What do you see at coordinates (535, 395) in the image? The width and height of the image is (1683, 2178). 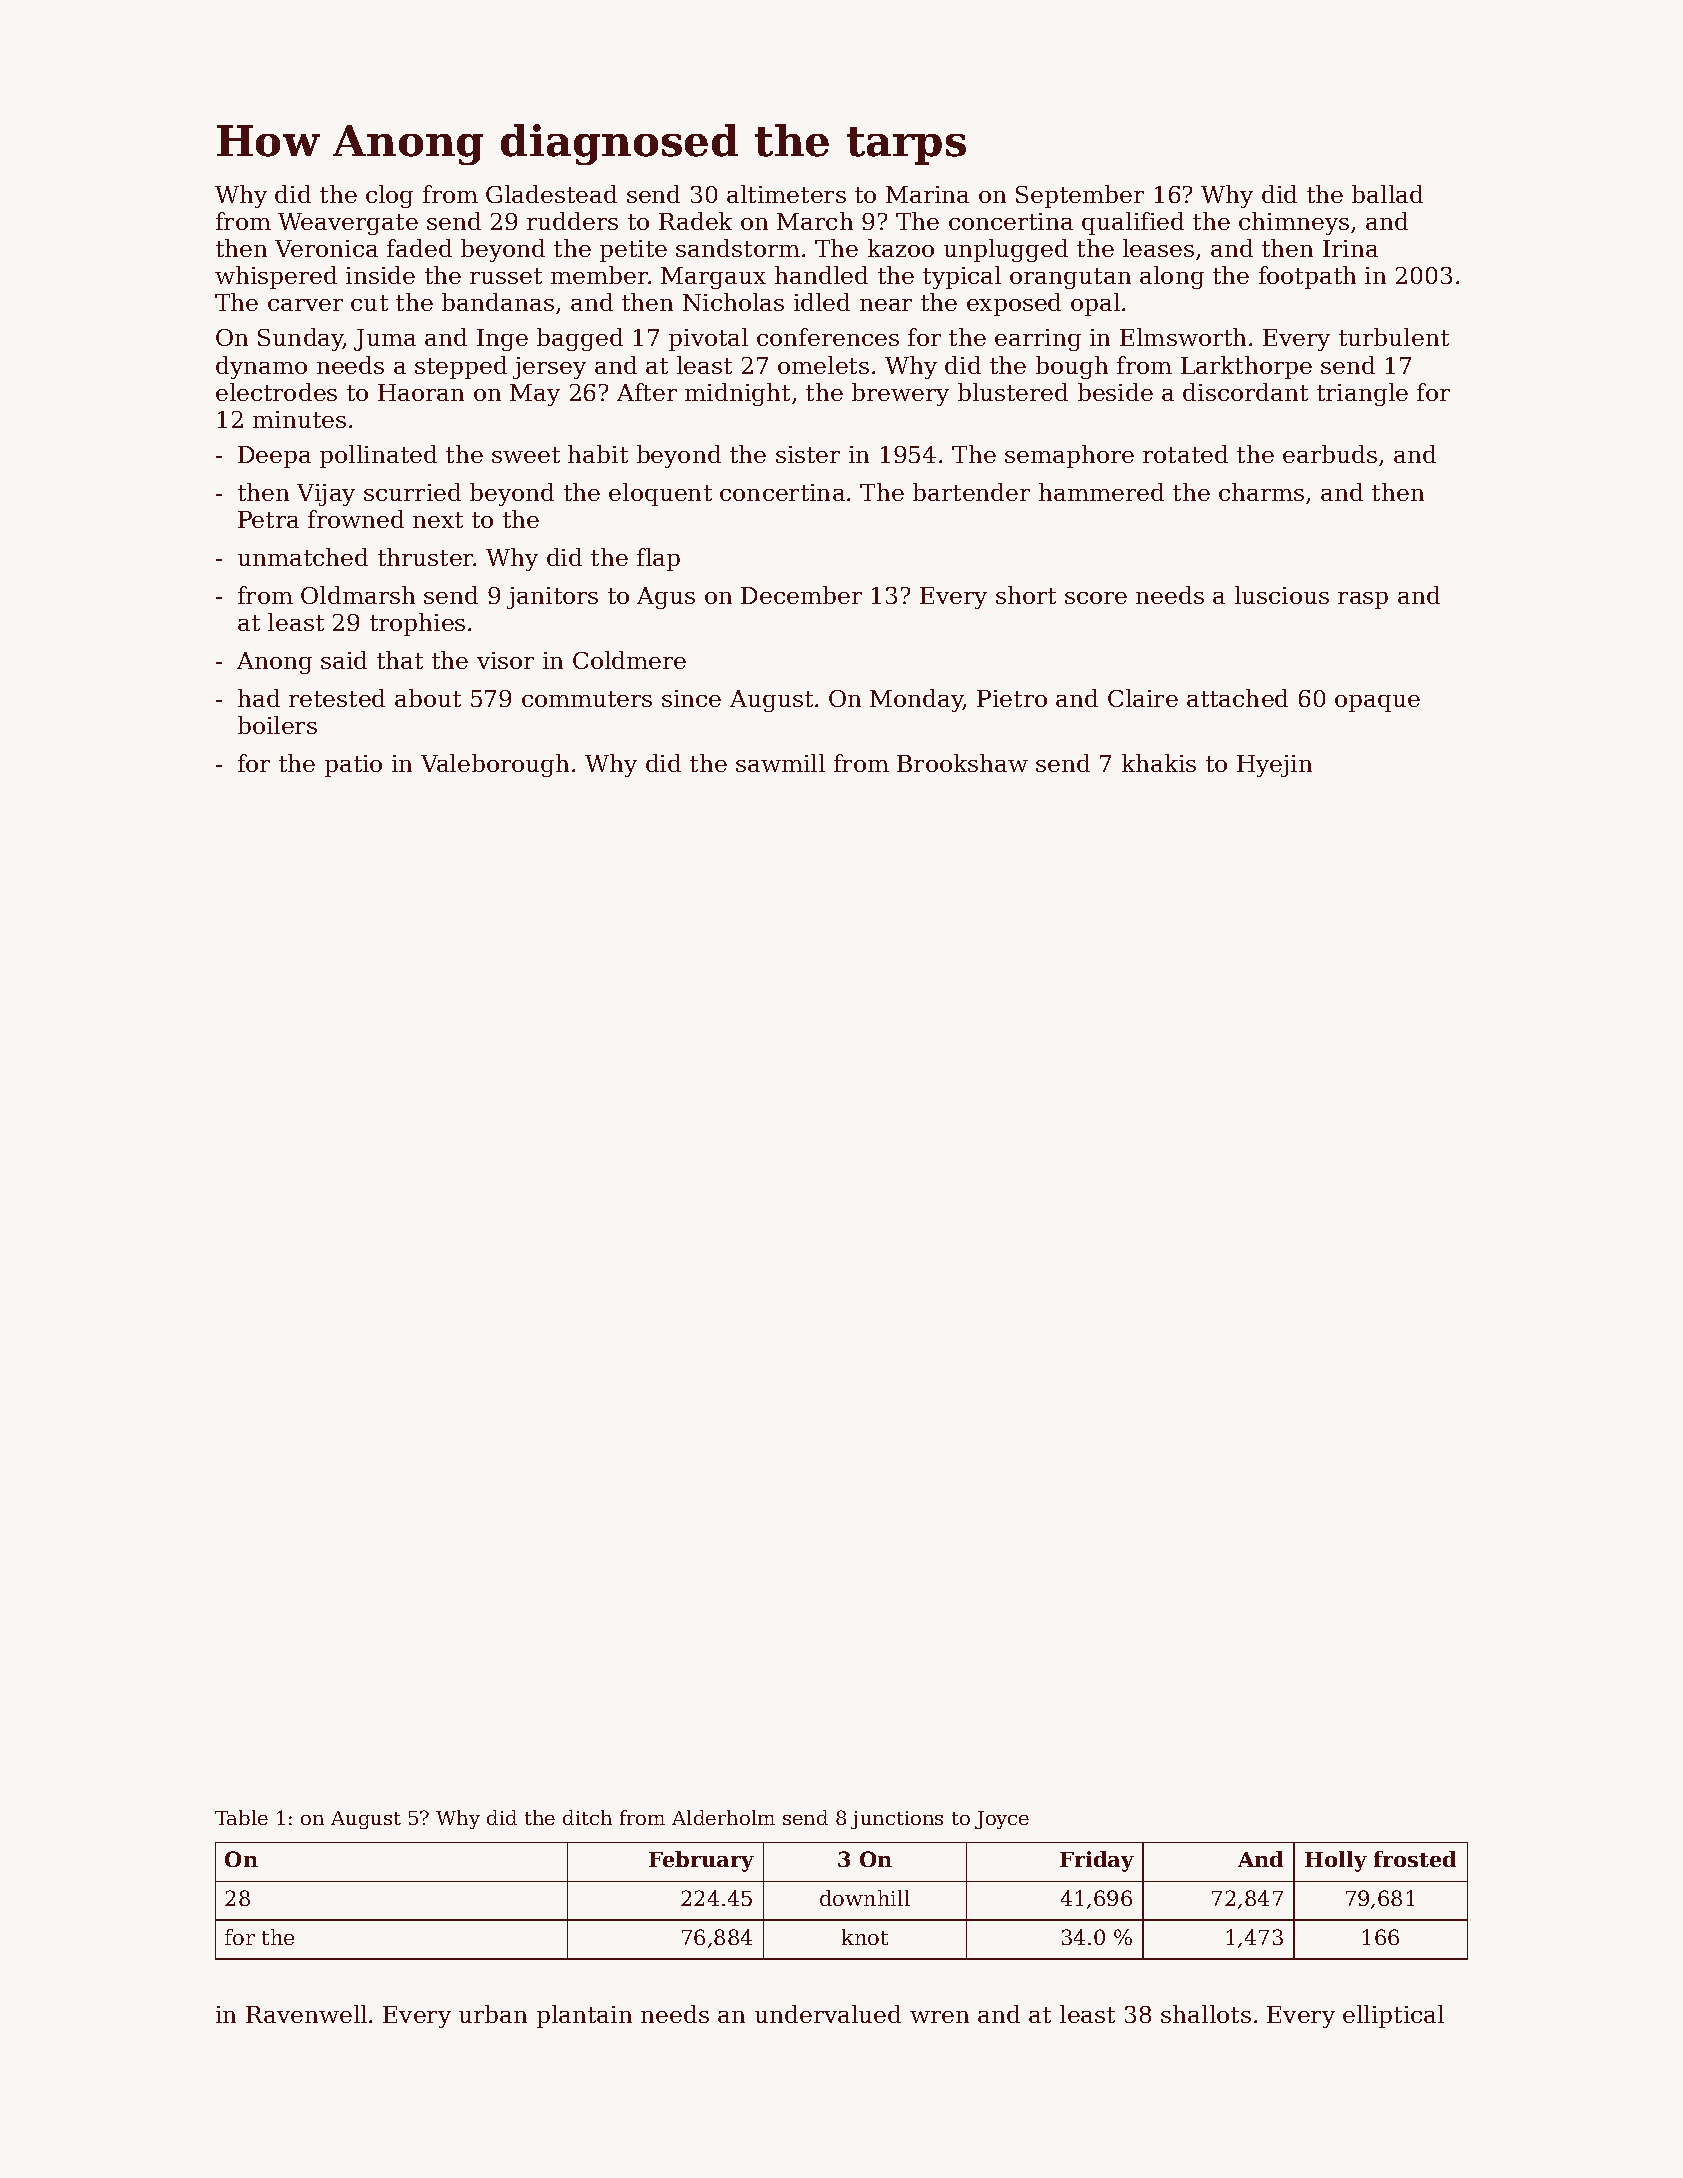 I see `May` at bounding box center [535, 395].
